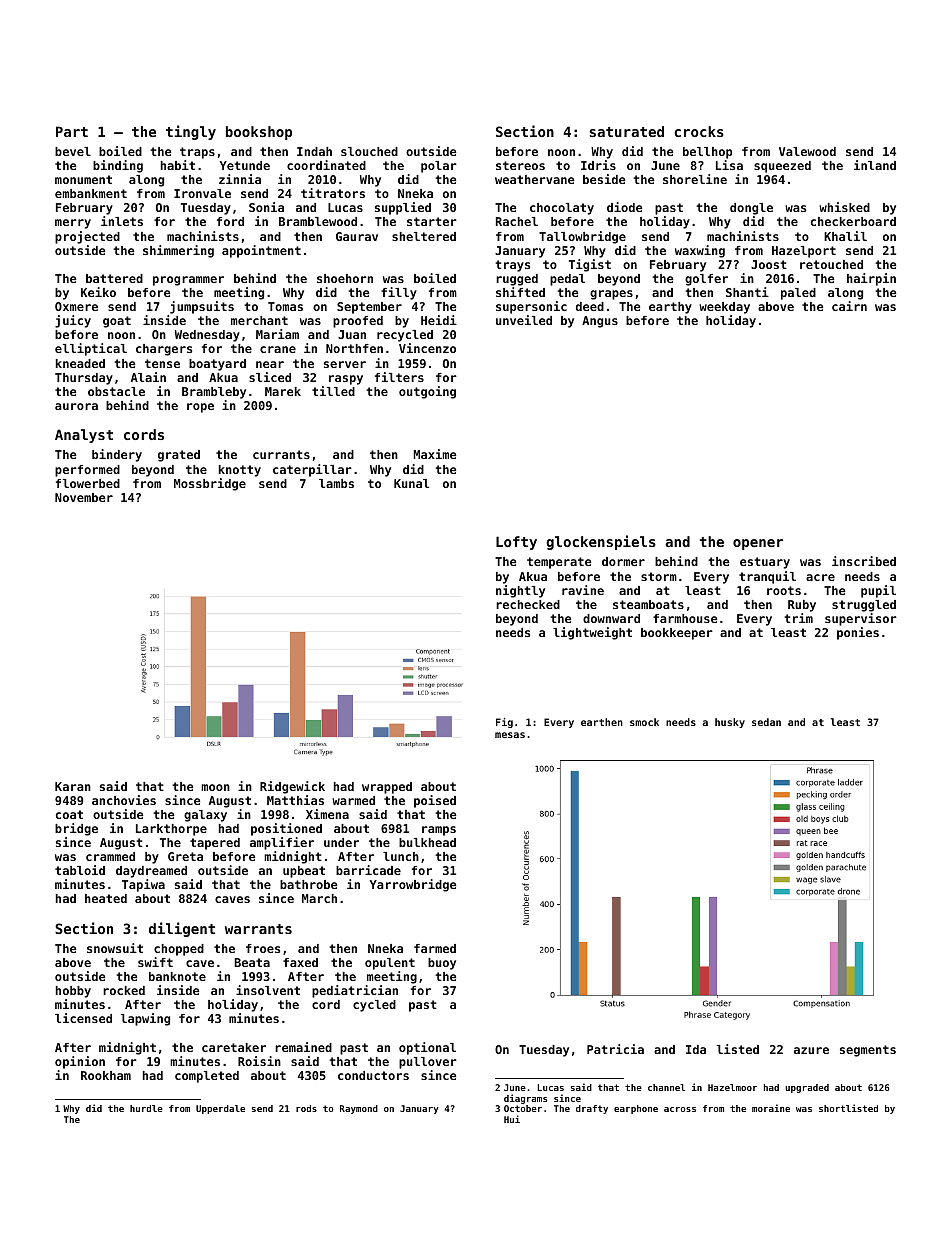 Image resolution: width=952 pixels, height=1233 pixels. Describe the element at coordinates (520, 591) in the screenshot. I see `nightly` at that location.
